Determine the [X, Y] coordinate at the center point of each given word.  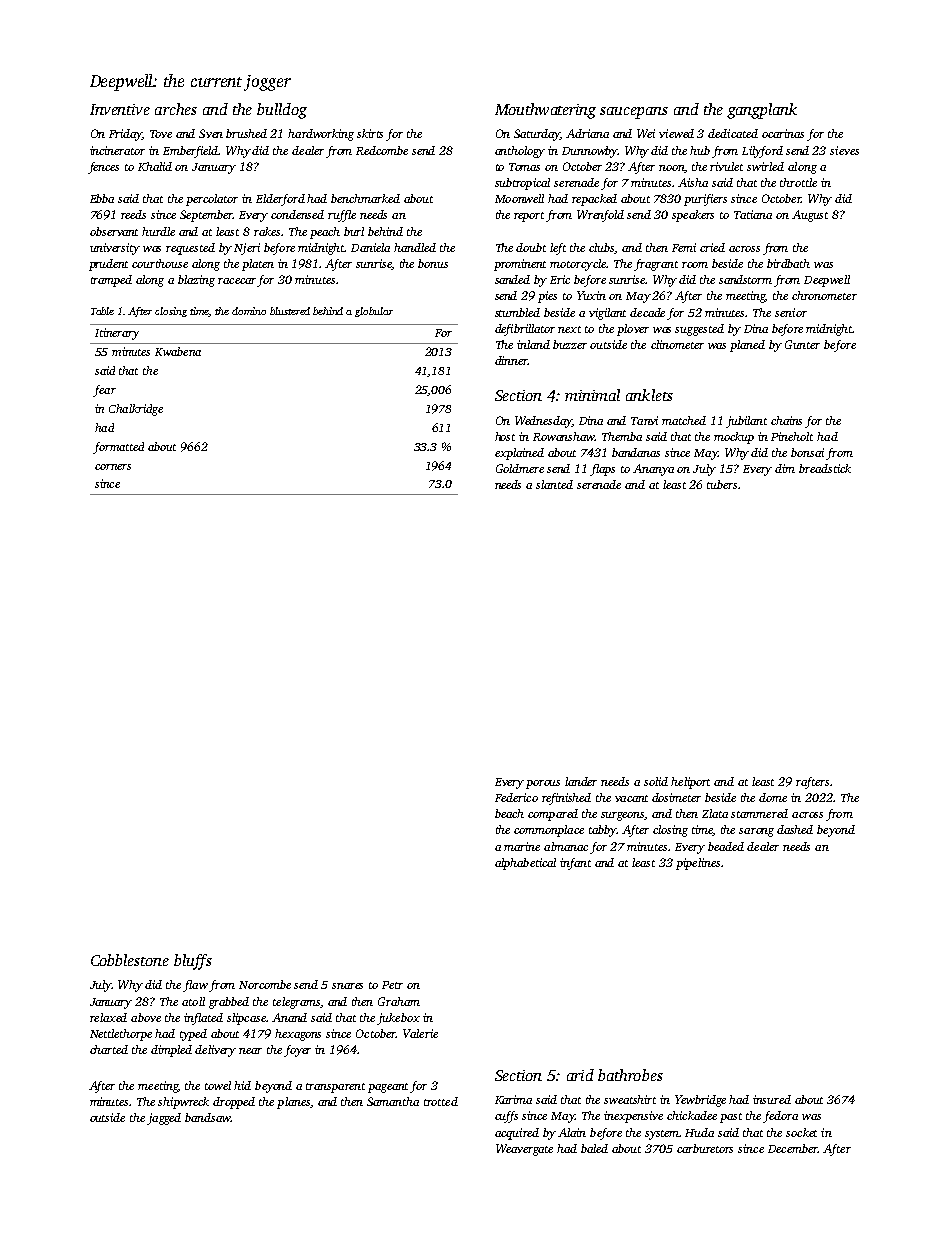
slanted [554, 484]
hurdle [158, 231]
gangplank [762, 111]
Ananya [653, 470]
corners [113, 467]
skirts [370, 133]
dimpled [171, 1051]
